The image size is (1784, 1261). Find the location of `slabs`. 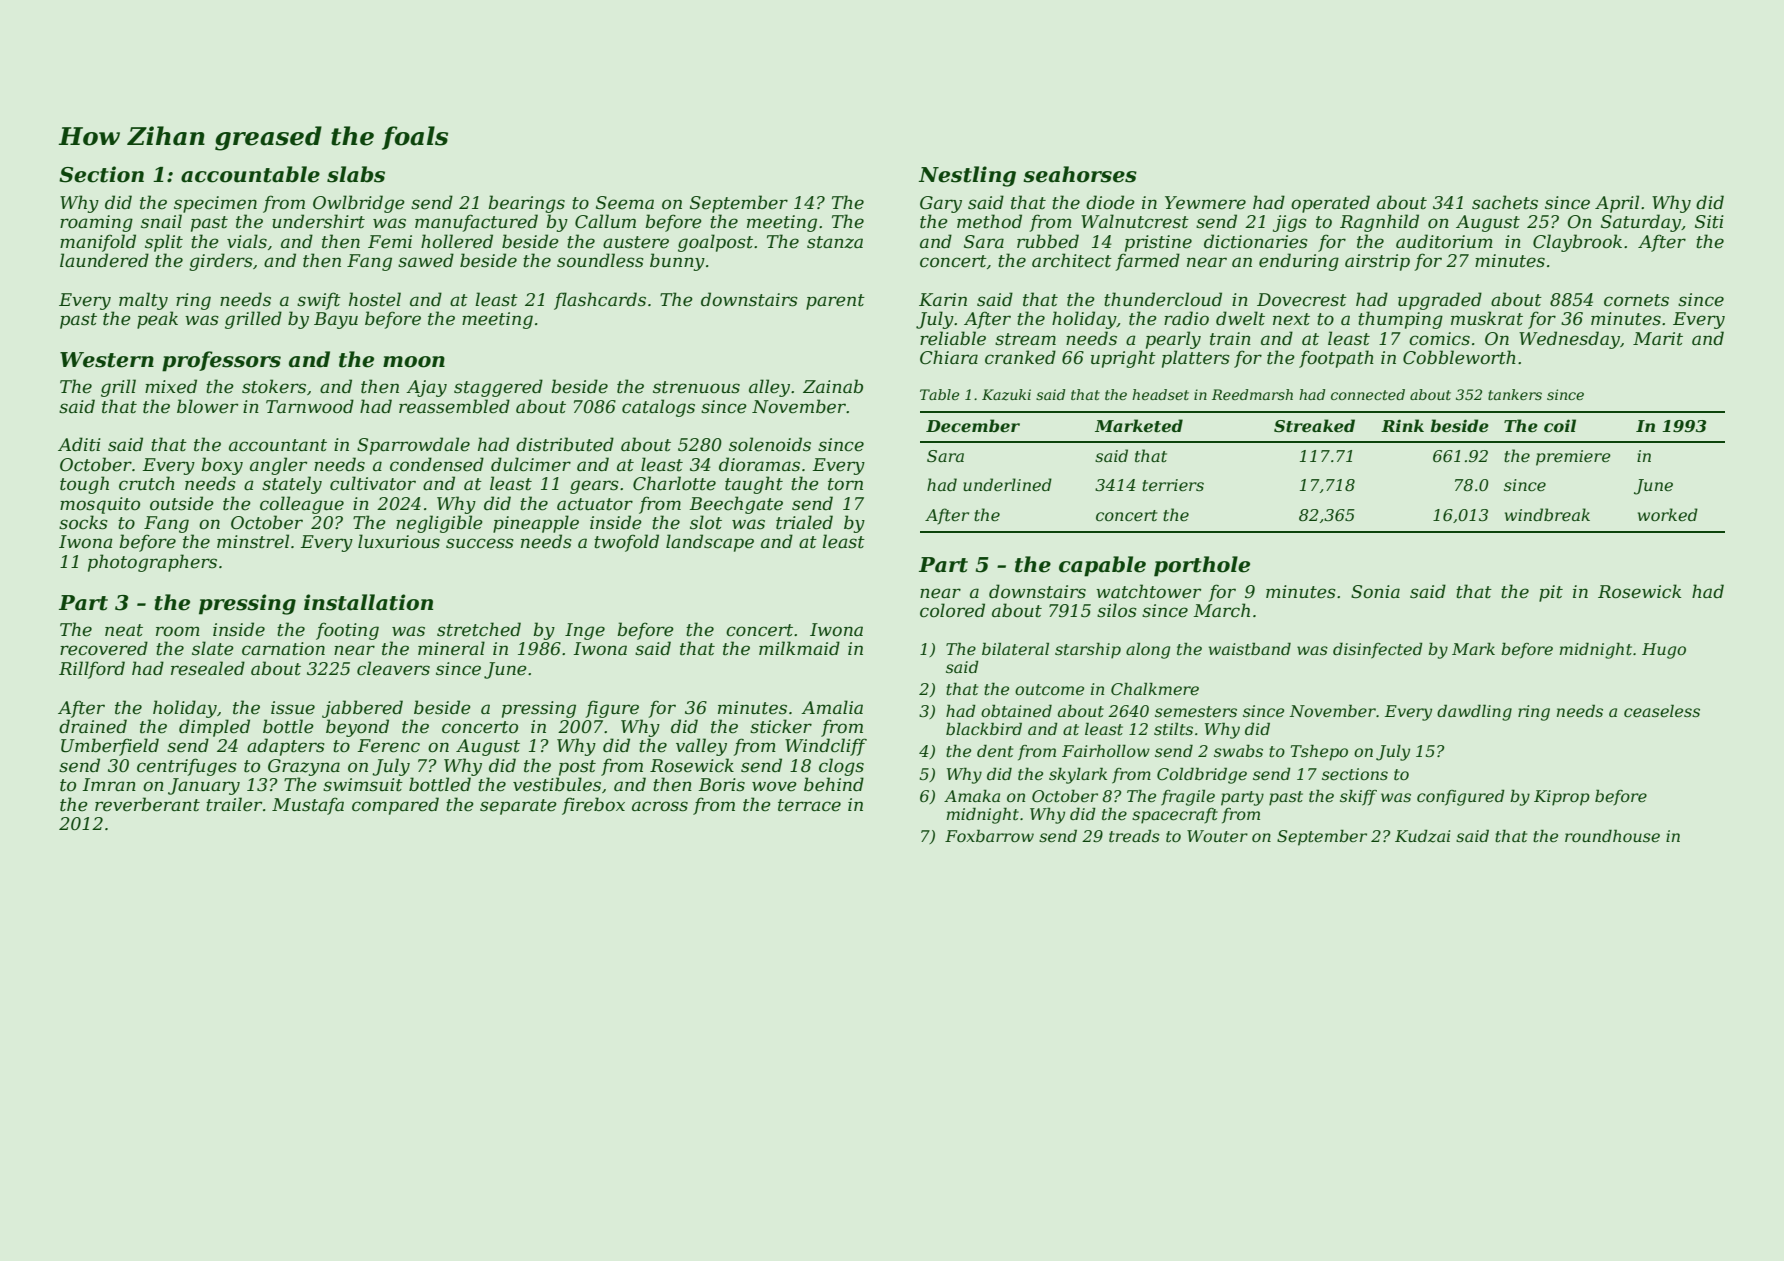

slabs is located at coordinates (356, 174).
